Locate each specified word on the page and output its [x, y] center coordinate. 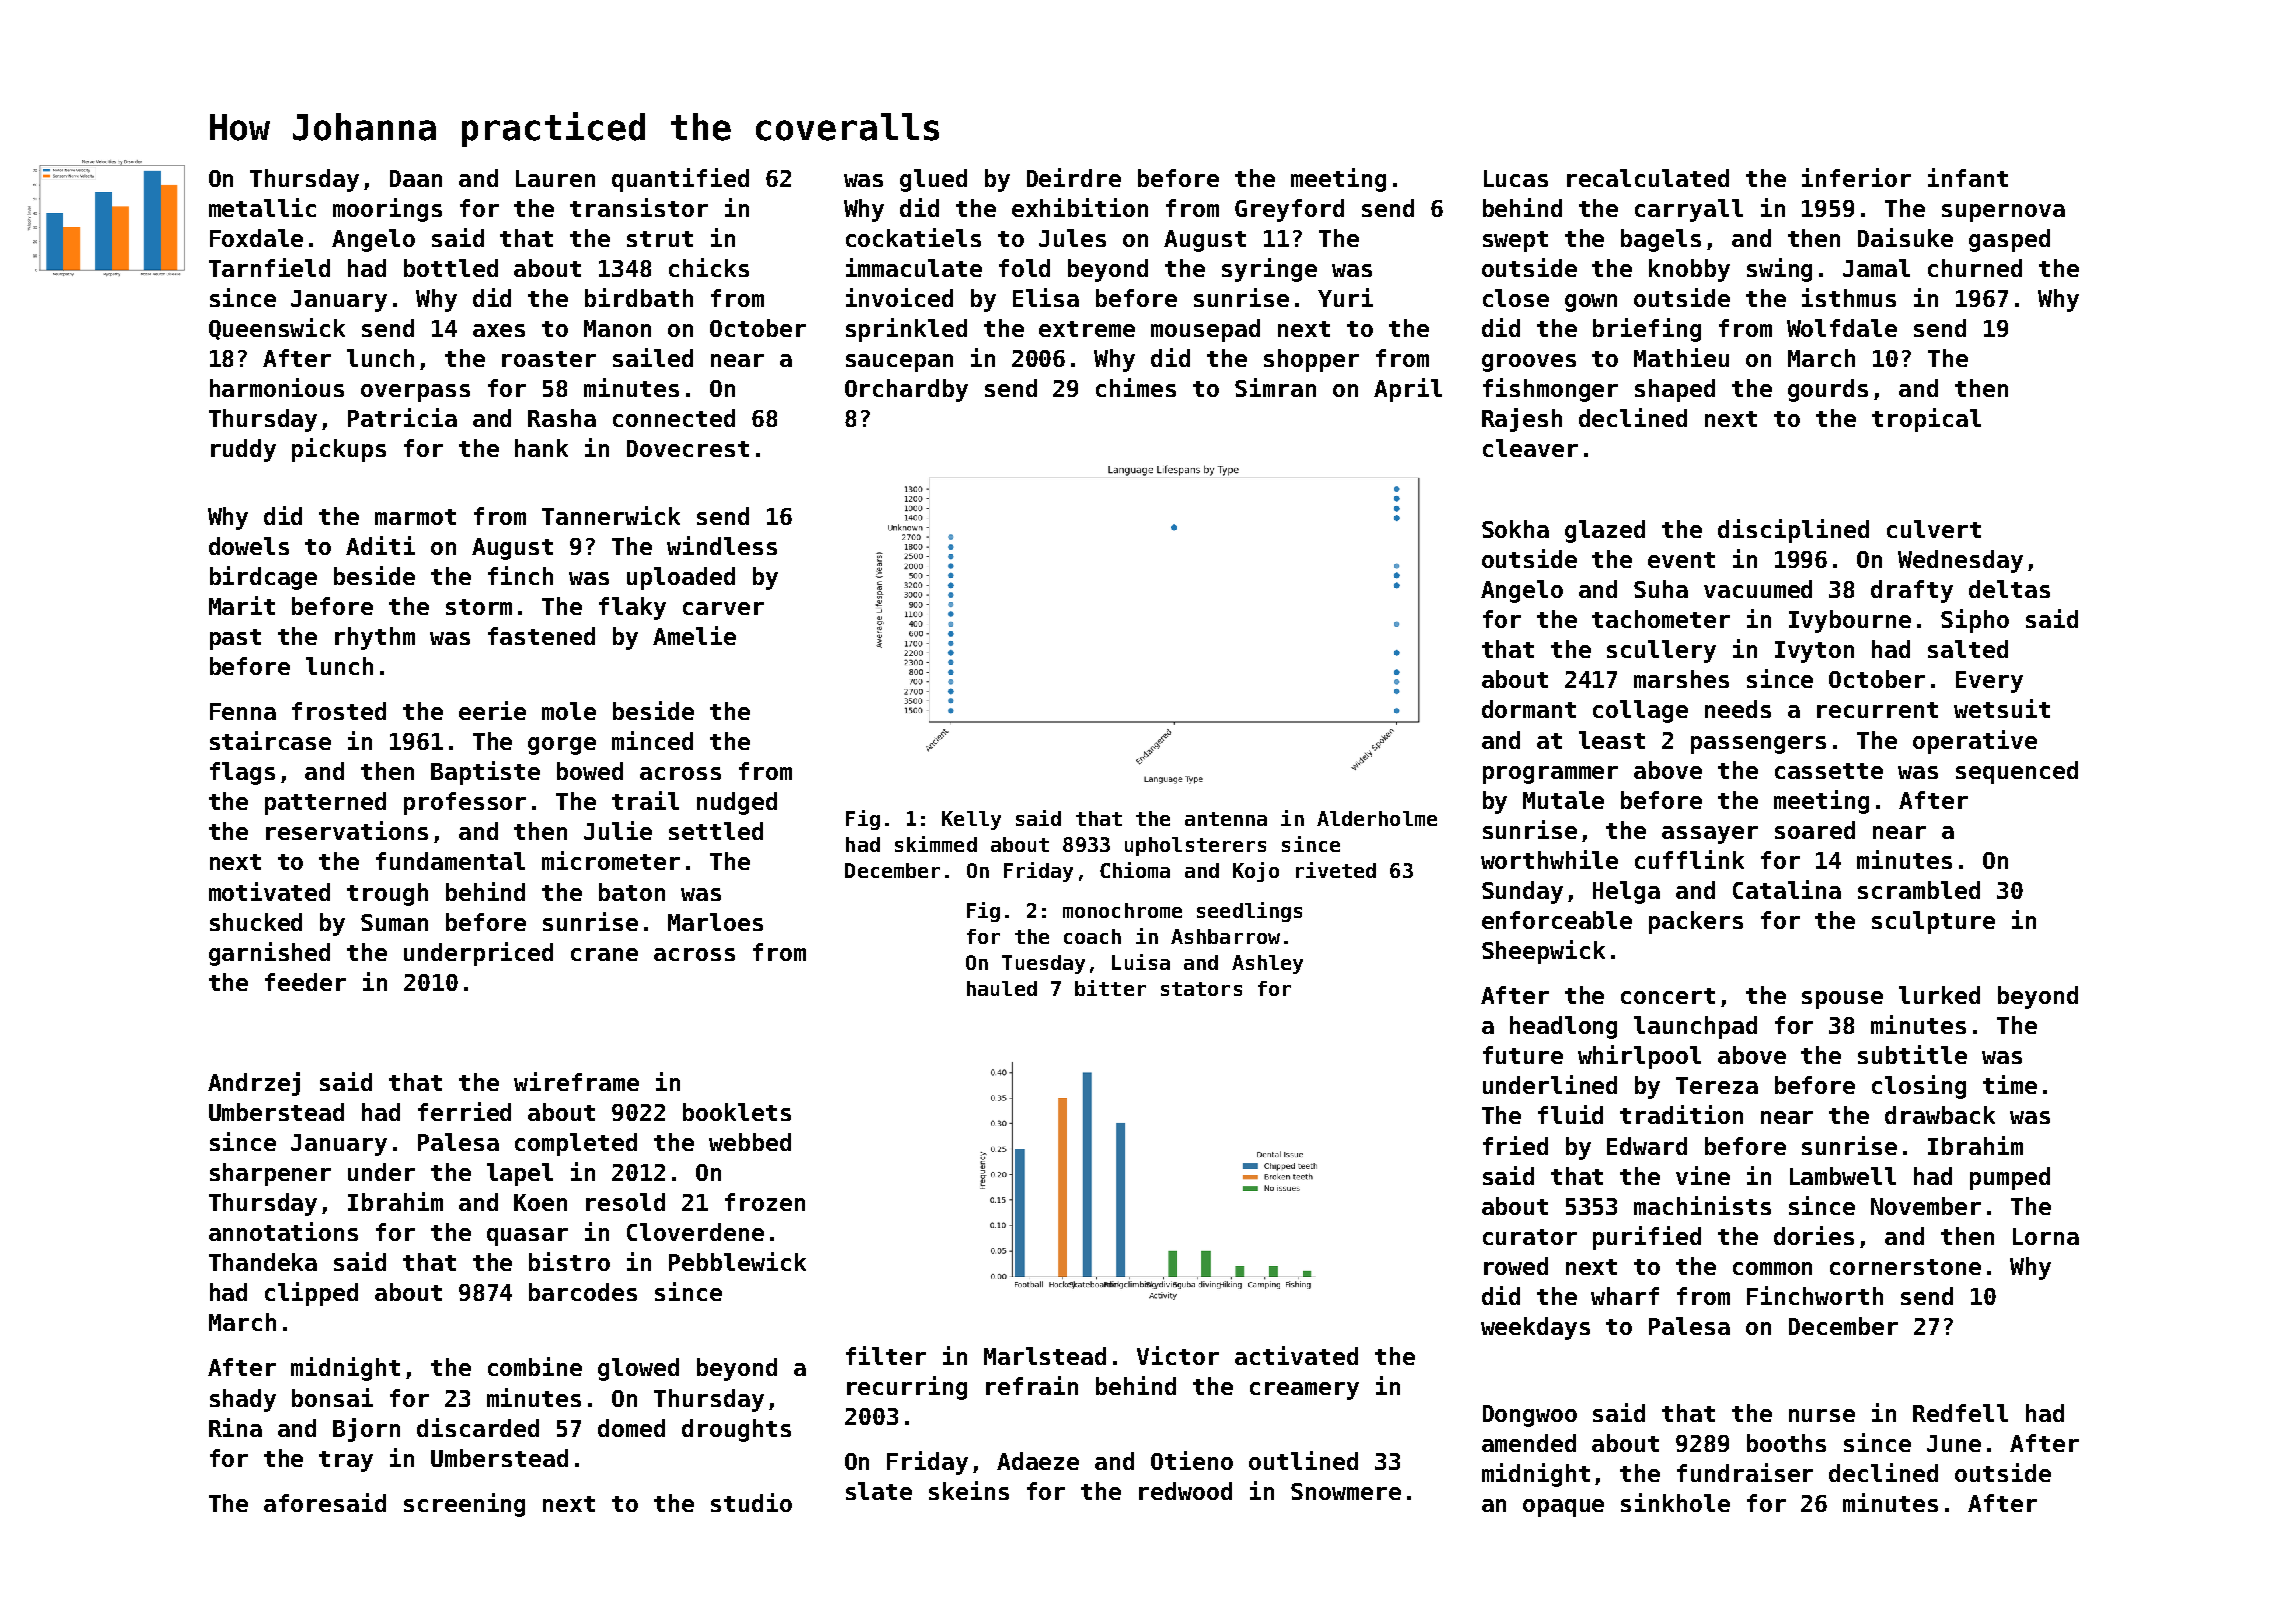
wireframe [576, 1081]
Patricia [402, 417]
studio [751, 1502]
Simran [1275, 387]
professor [465, 803]
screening [464, 1505]
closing [1919, 1087]
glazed [1605, 531]
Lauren [555, 178]
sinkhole [1675, 1502]
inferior [1856, 177]
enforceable [1557, 920]
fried [1515, 1145]
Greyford [1289, 210]
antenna [1226, 819]
